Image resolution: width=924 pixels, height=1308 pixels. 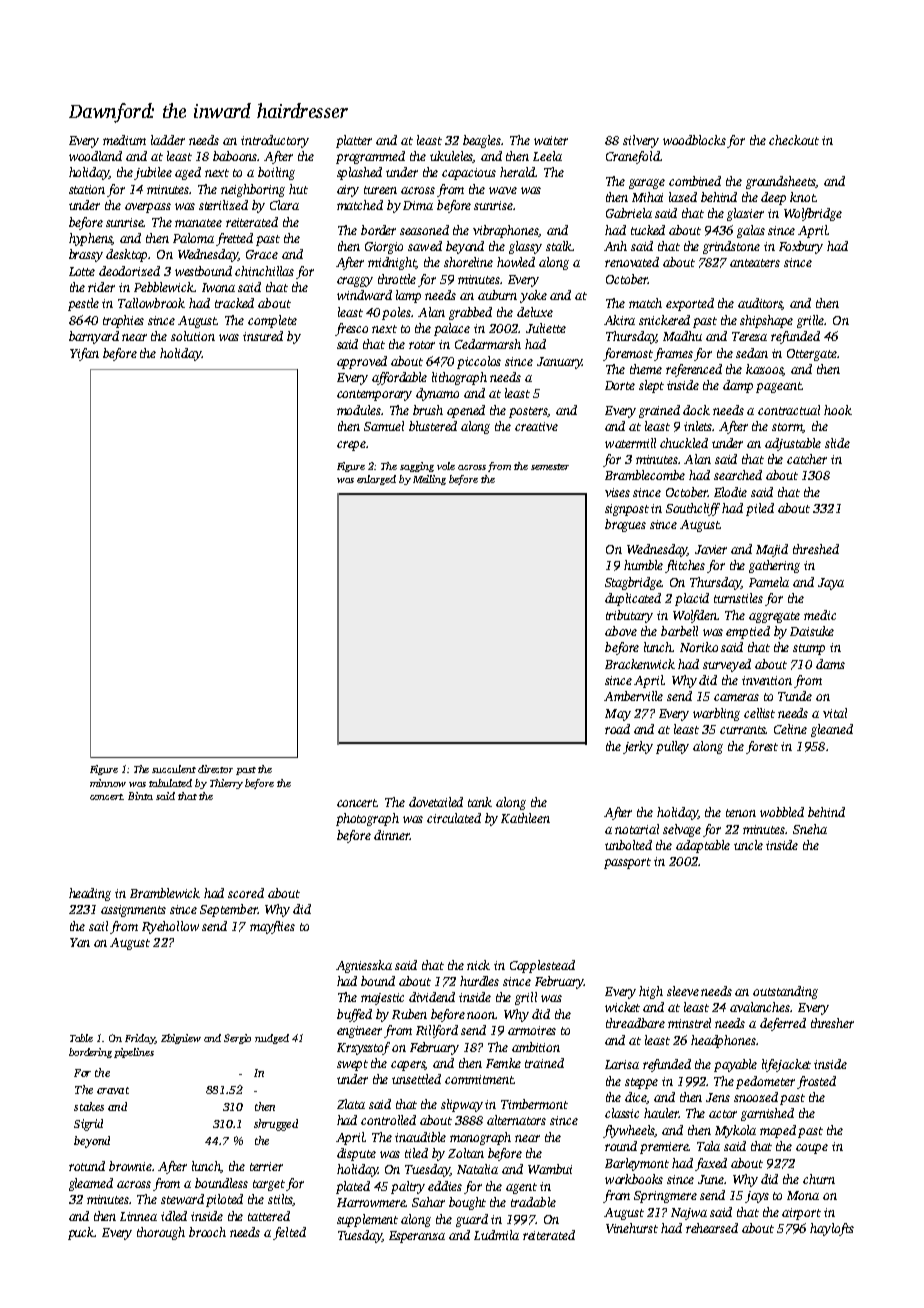 What do you see at coordinates (812, 355) in the screenshot?
I see `Ottergate` at bounding box center [812, 355].
